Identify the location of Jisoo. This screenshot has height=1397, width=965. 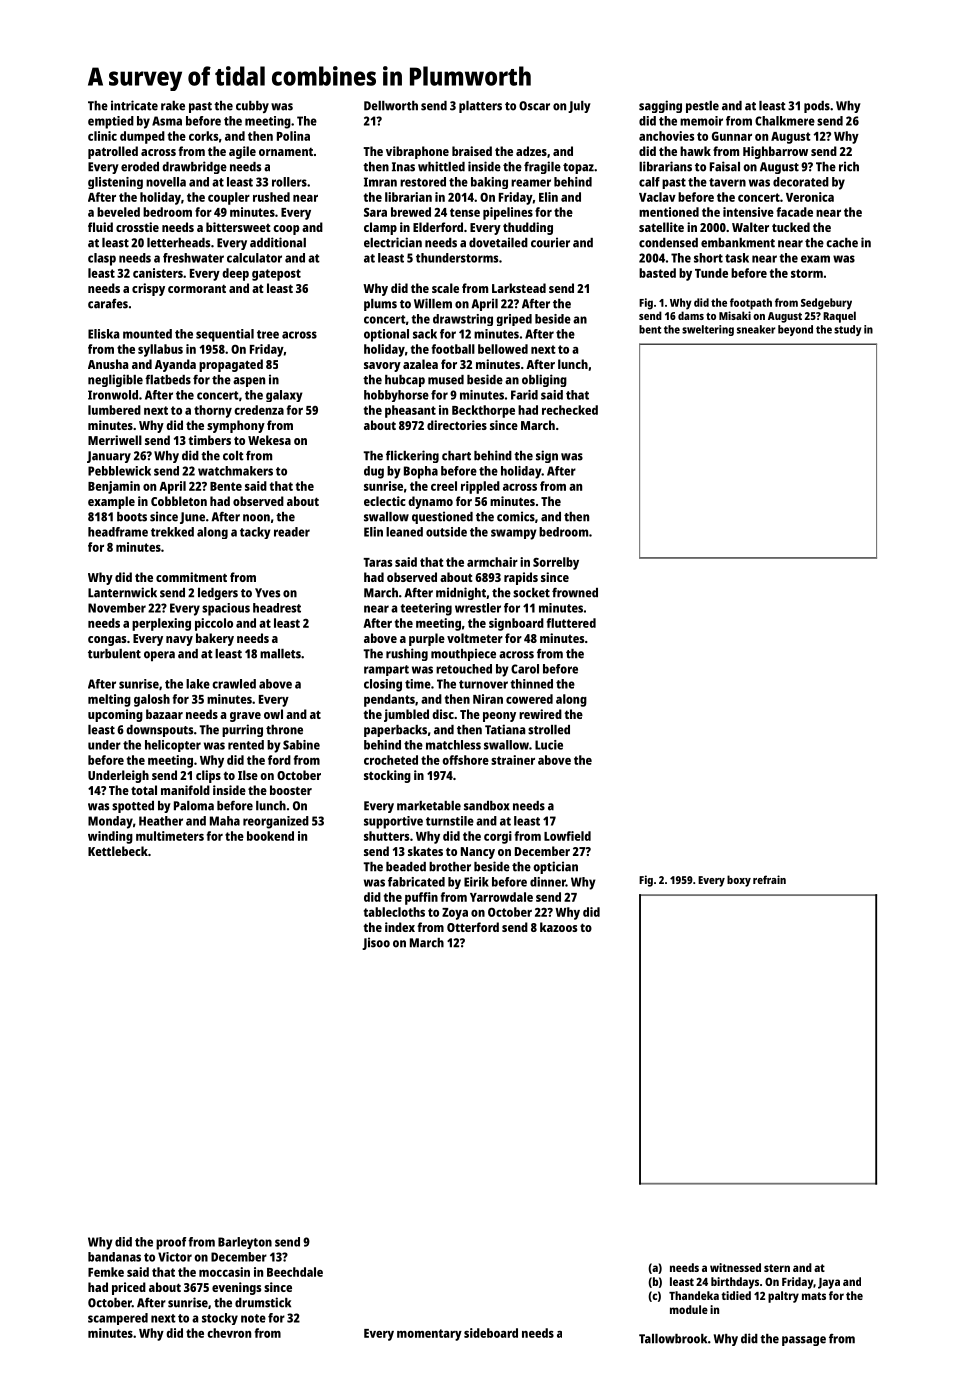
(376, 943).
